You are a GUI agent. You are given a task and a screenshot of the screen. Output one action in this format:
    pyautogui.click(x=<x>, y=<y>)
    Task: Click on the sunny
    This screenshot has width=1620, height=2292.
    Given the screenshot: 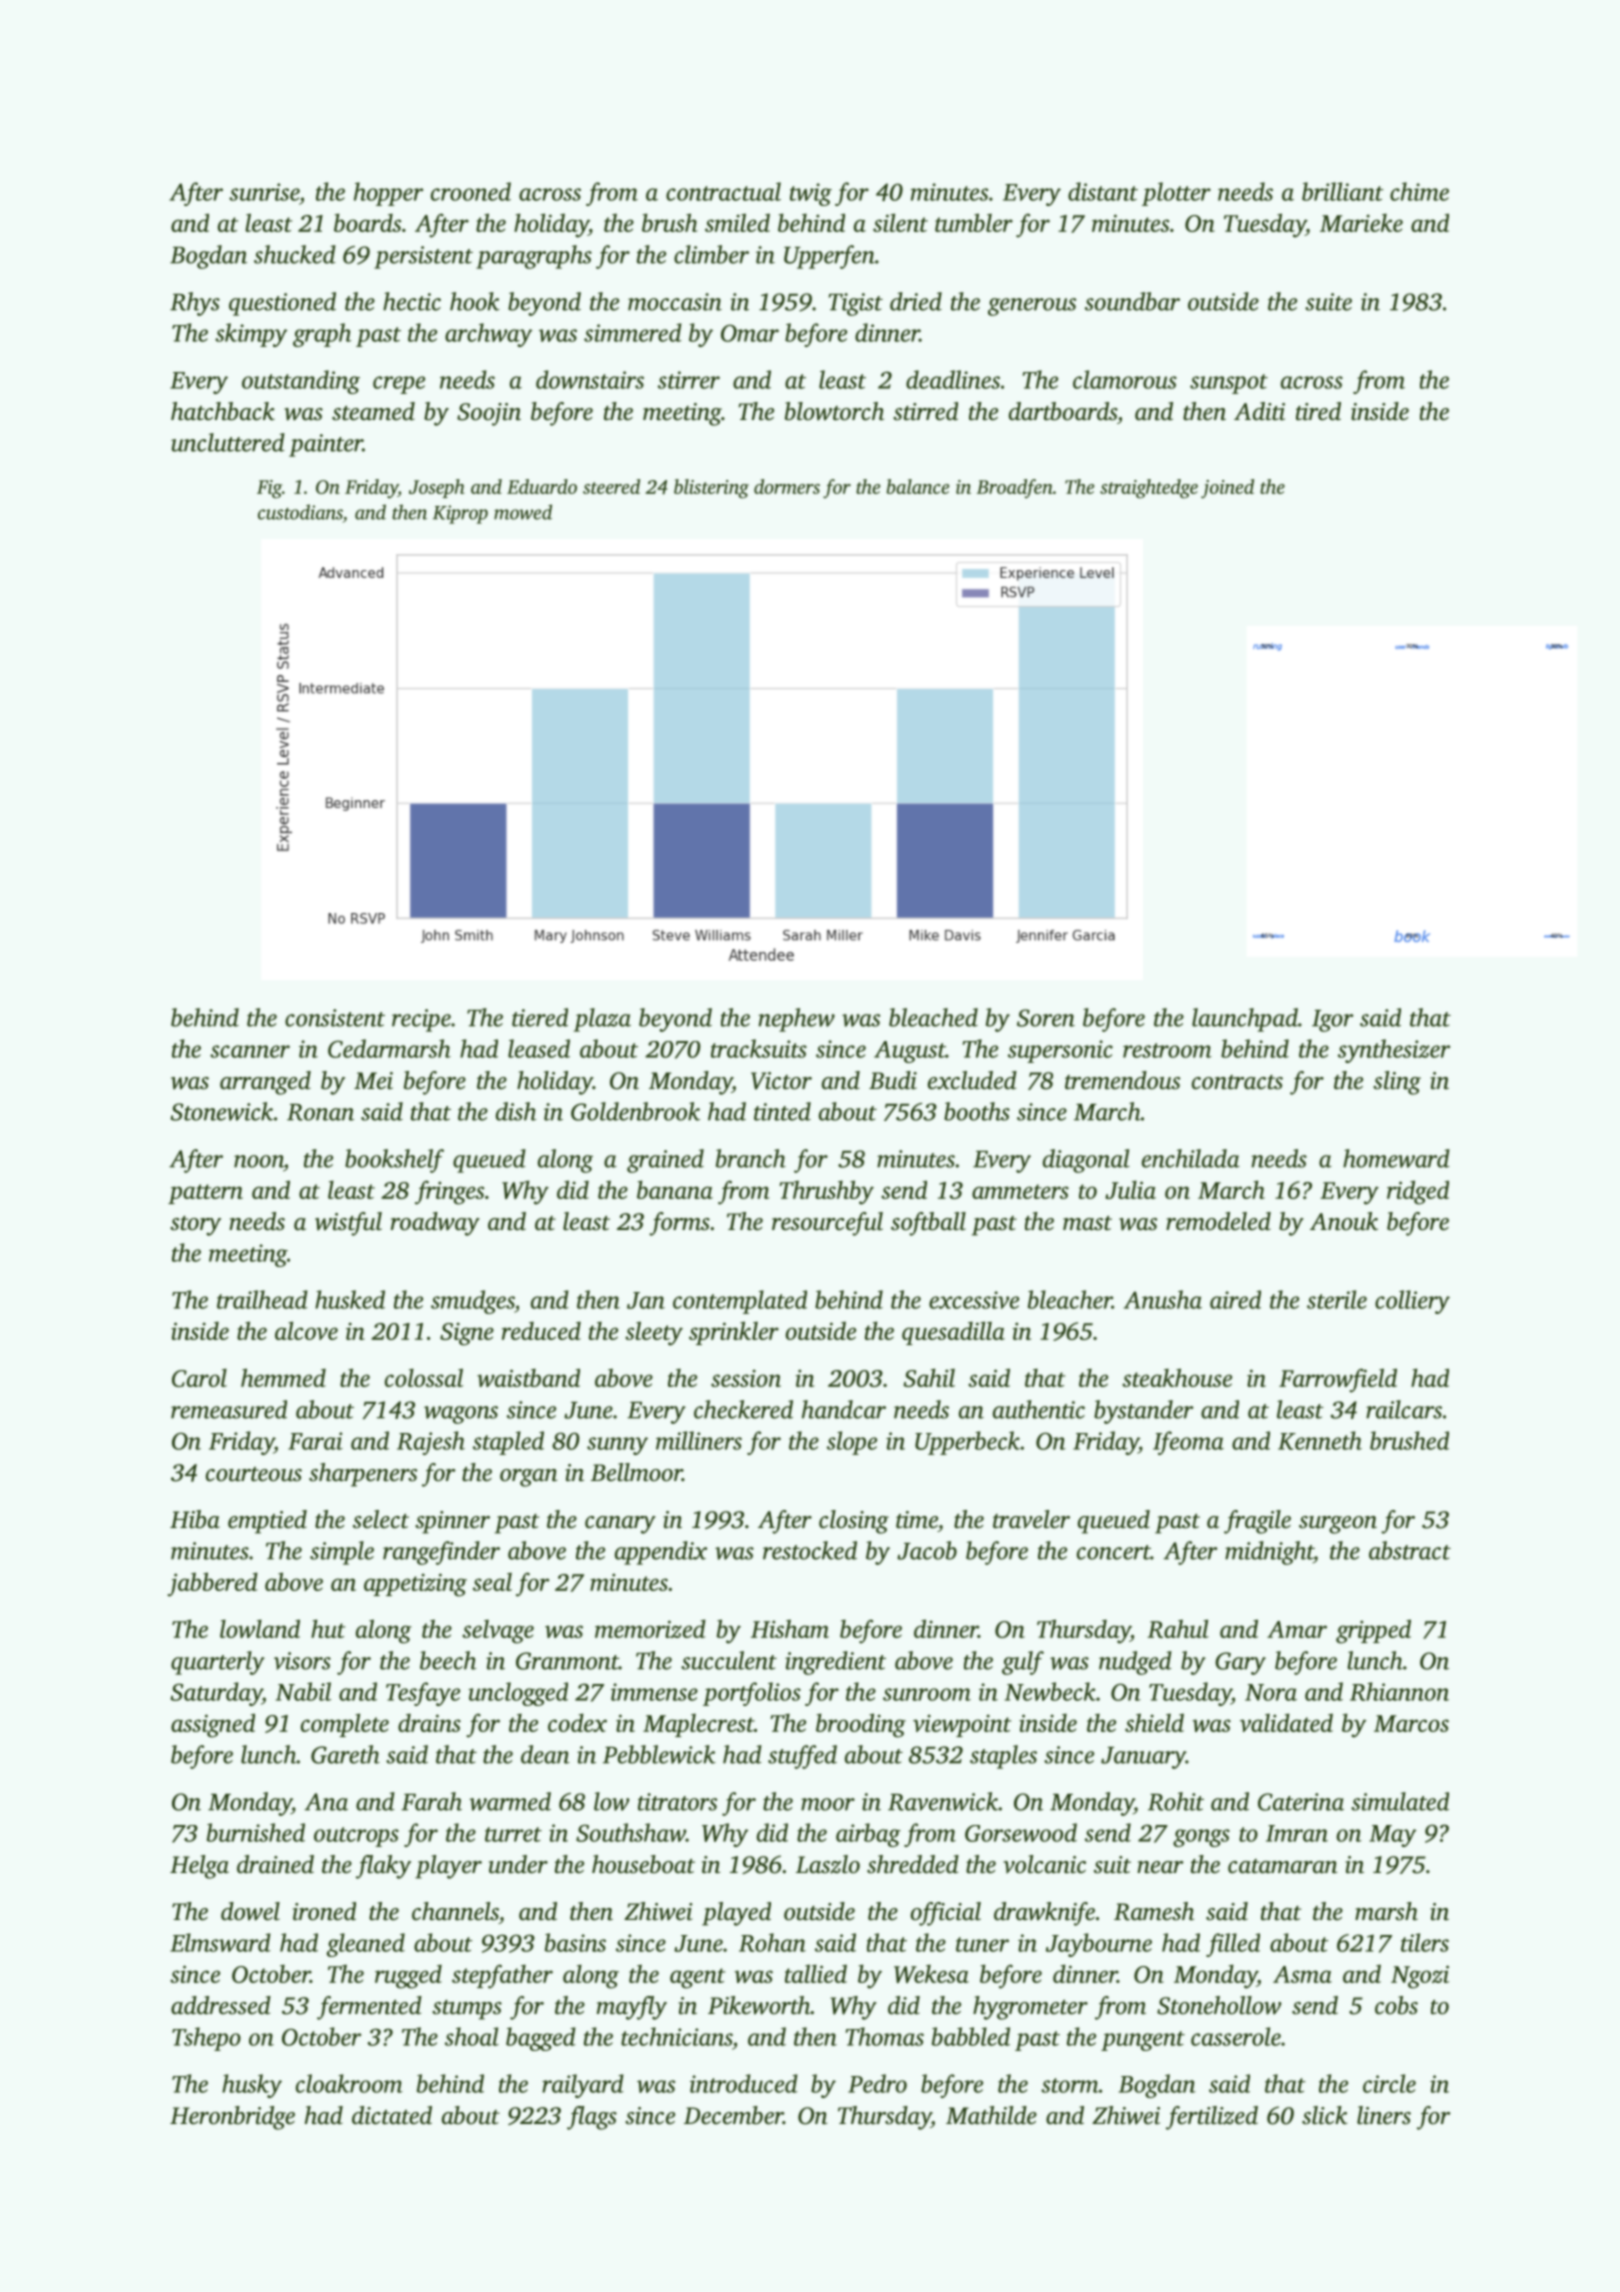 What is the action you would take?
    pyautogui.click(x=617, y=1446)
